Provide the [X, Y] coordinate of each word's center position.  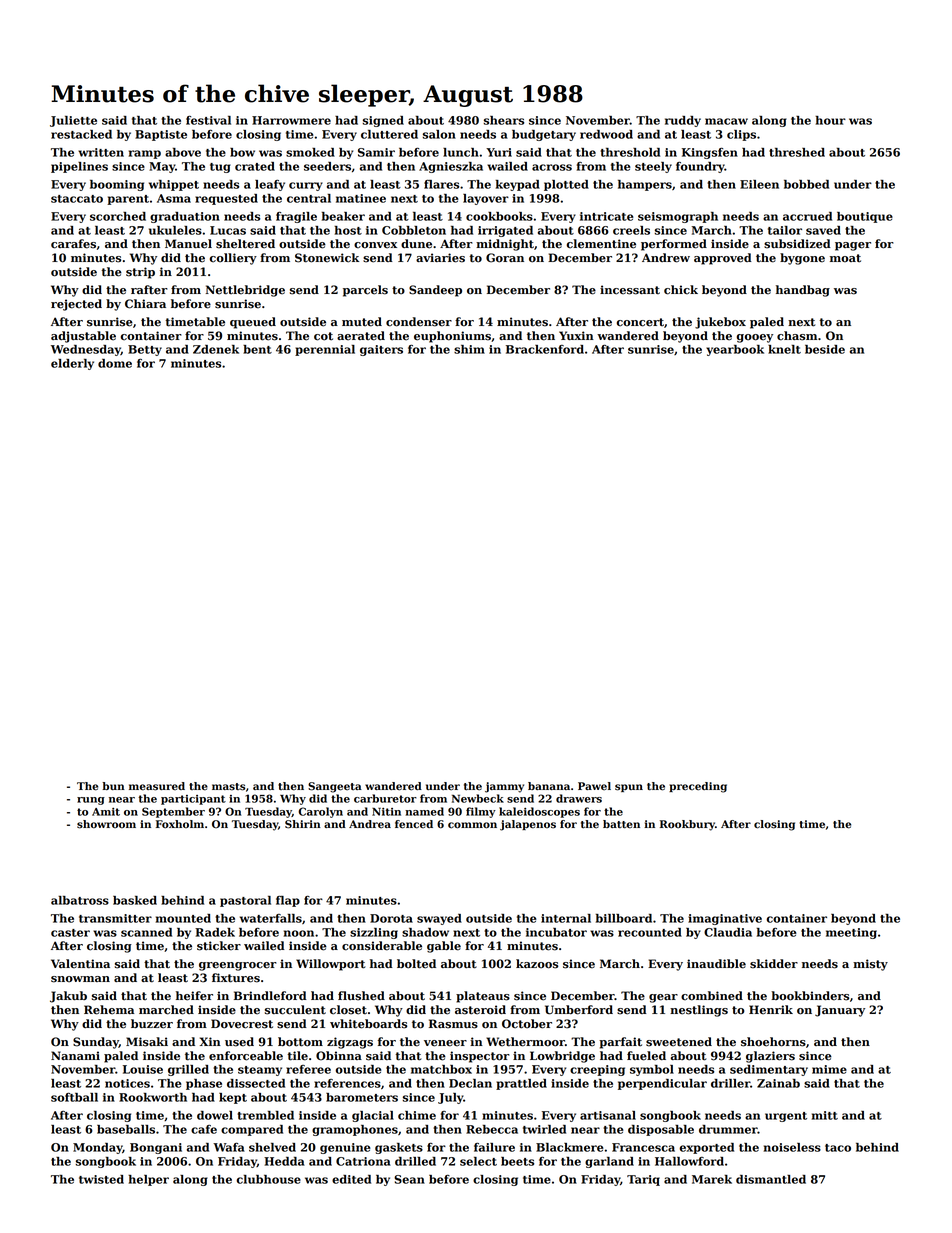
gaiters [381, 350]
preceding [698, 787]
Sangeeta [335, 787]
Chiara [145, 304]
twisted [101, 1179]
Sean [409, 1179]
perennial [325, 350]
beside [825, 349]
